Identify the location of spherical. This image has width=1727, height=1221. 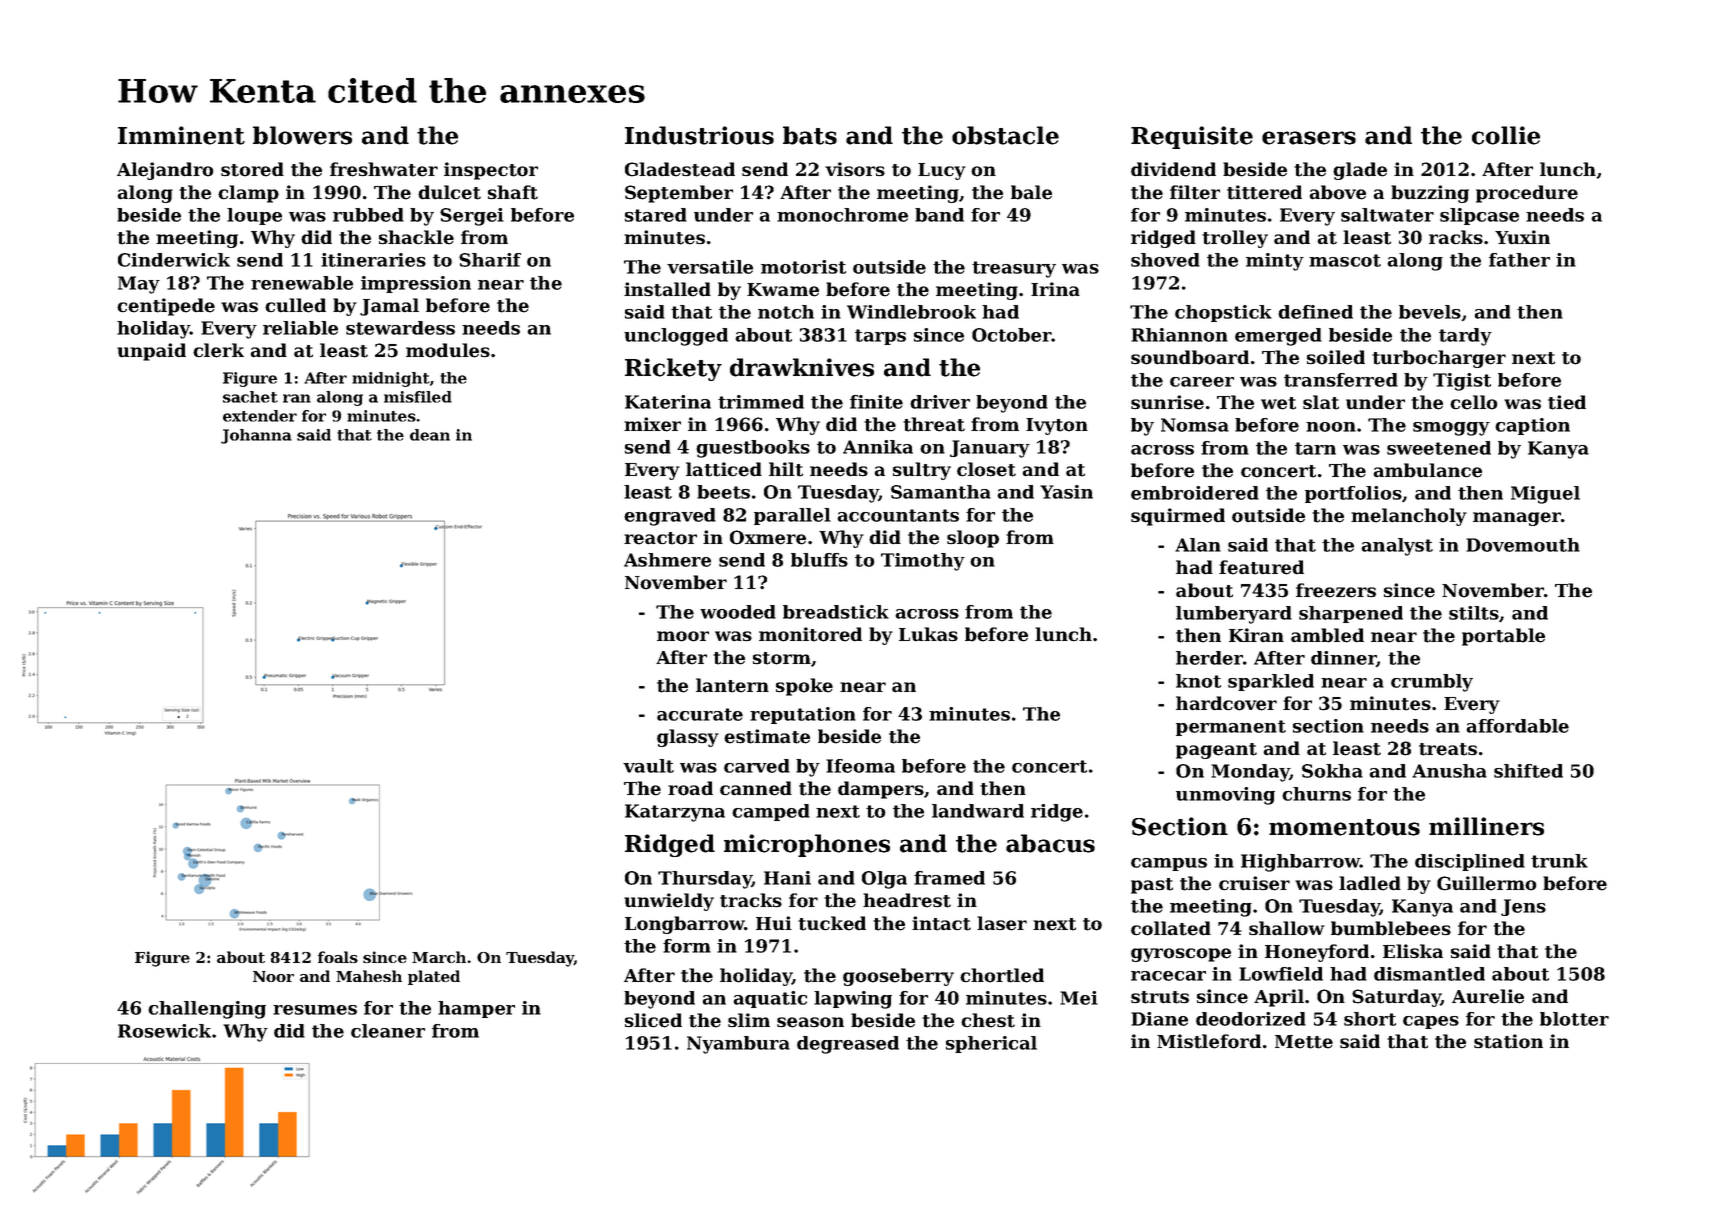
(991, 1044).
